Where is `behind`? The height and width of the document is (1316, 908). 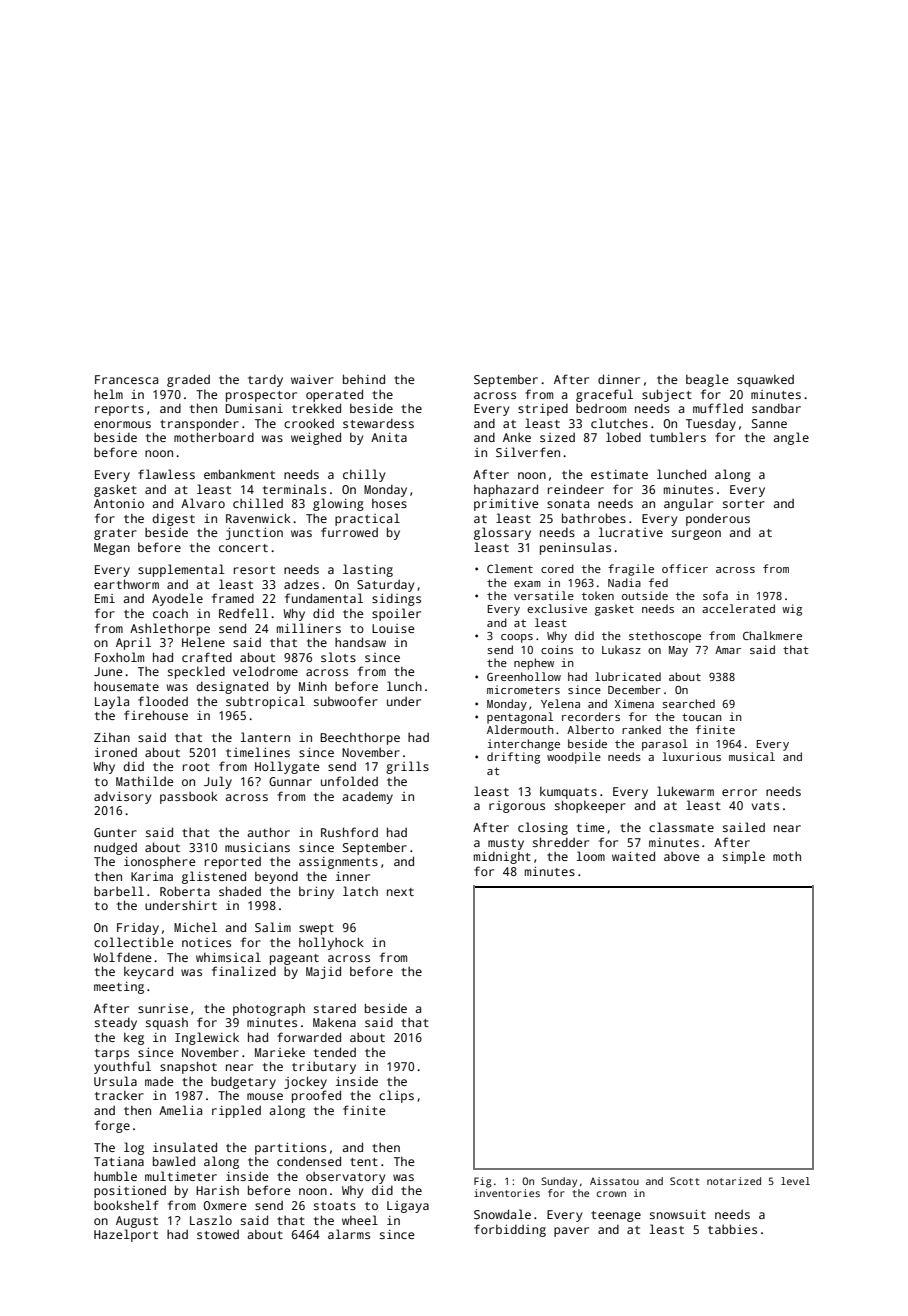 behind is located at coordinates (364, 379).
